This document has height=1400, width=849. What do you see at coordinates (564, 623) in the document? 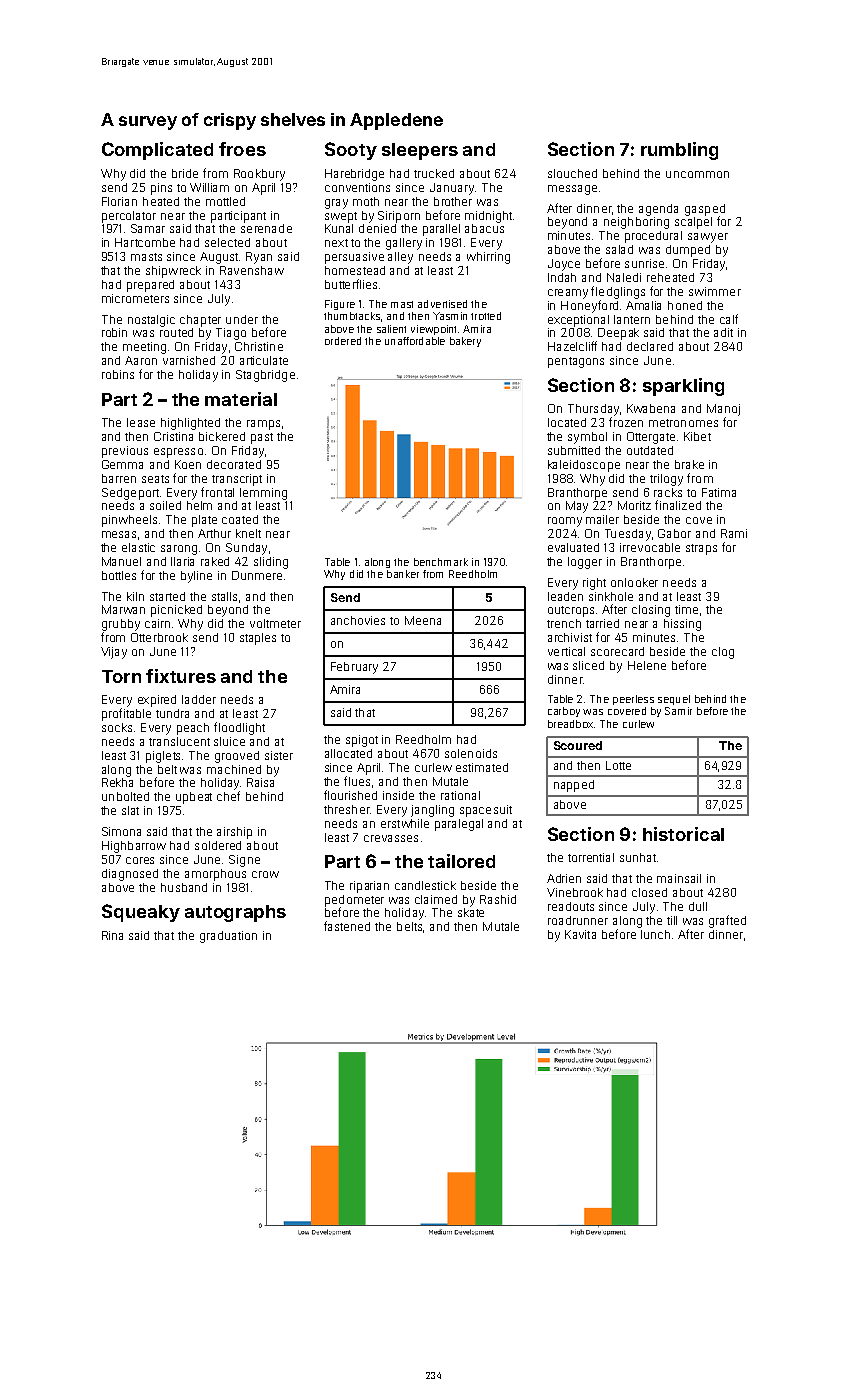
I see `trench` at bounding box center [564, 623].
